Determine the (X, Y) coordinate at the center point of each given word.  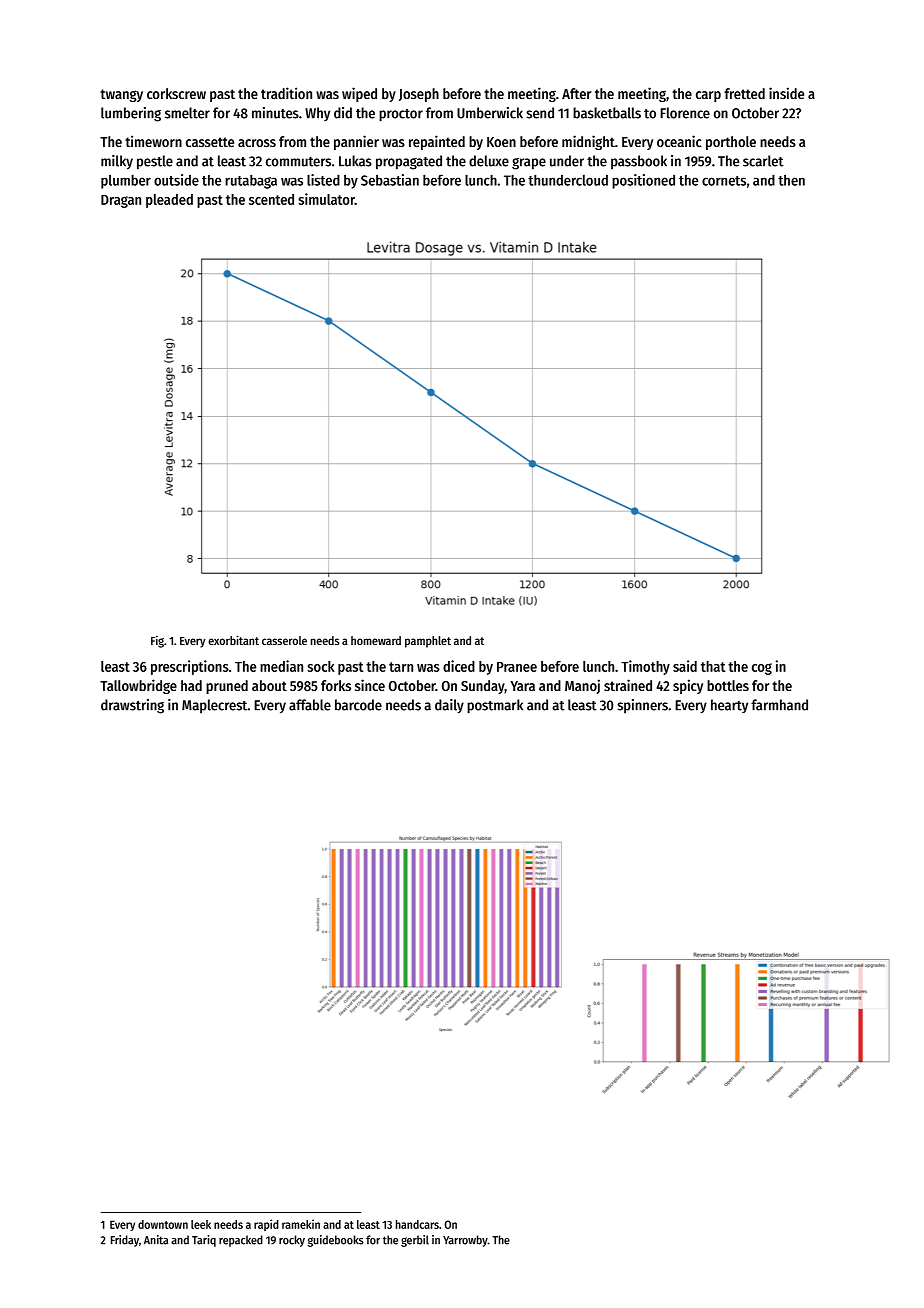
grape (529, 164)
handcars (417, 1224)
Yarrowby (465, 1241)
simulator (327, 199)
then (791, 180)
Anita (156, 1240)
